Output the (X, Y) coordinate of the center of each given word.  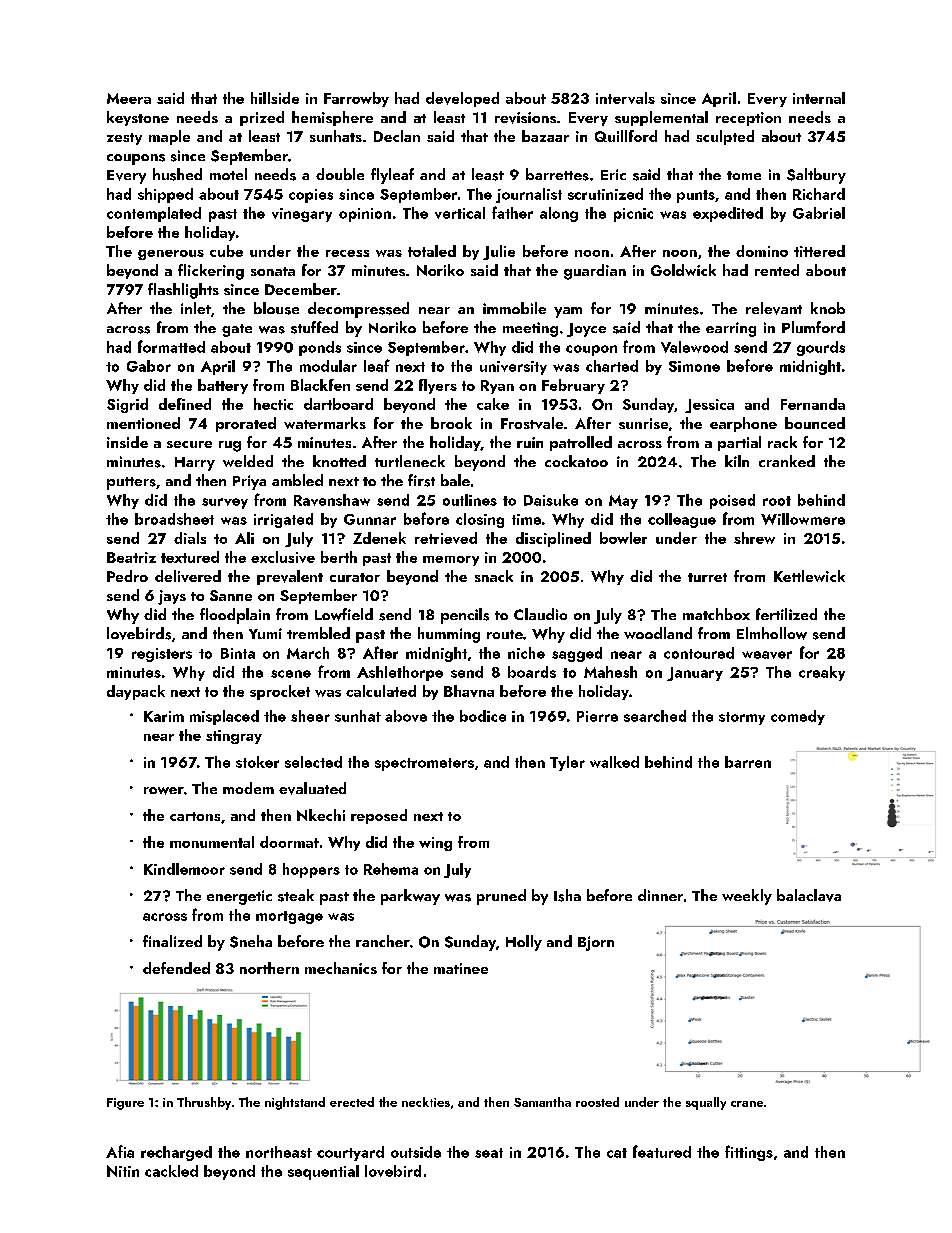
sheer (310, 716)
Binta (238, 653)
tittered (819, 251)
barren (748, 762)
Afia (120, 1151)
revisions (525, 118)
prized (262, 118)
